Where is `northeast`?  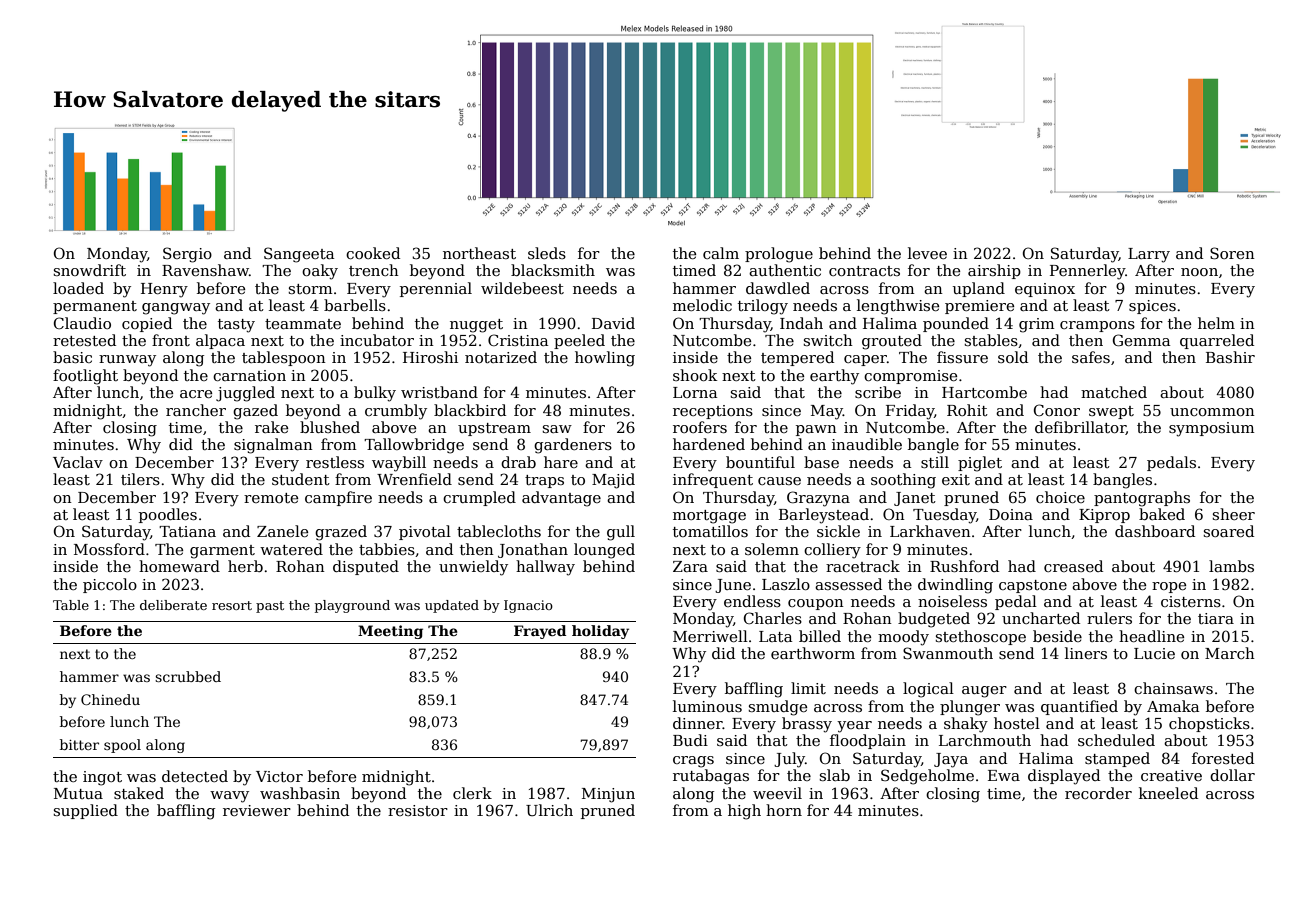
northeast is located at coordinates (479, 253).
